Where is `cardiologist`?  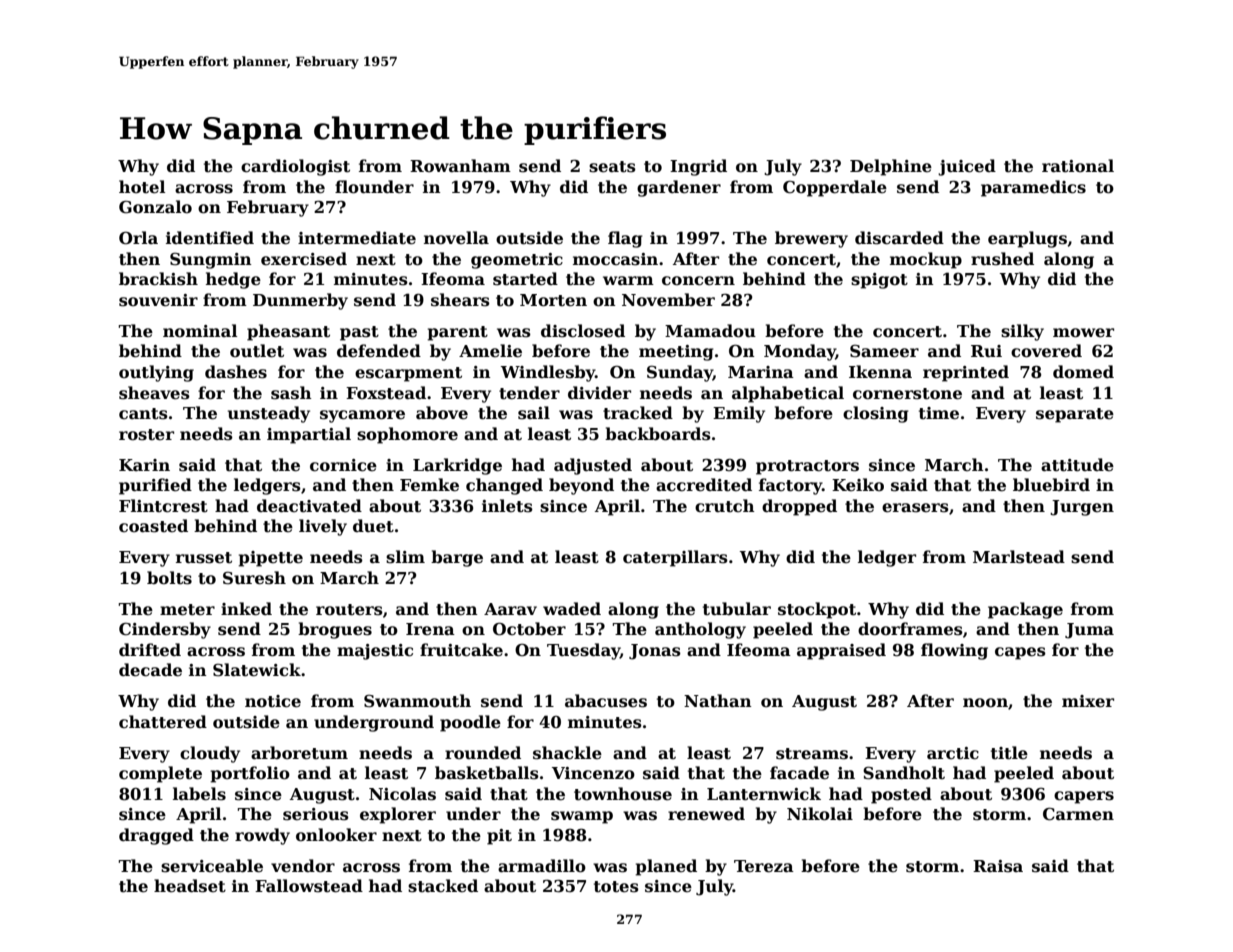 cardiologist is located at coordinates (295, 167).
